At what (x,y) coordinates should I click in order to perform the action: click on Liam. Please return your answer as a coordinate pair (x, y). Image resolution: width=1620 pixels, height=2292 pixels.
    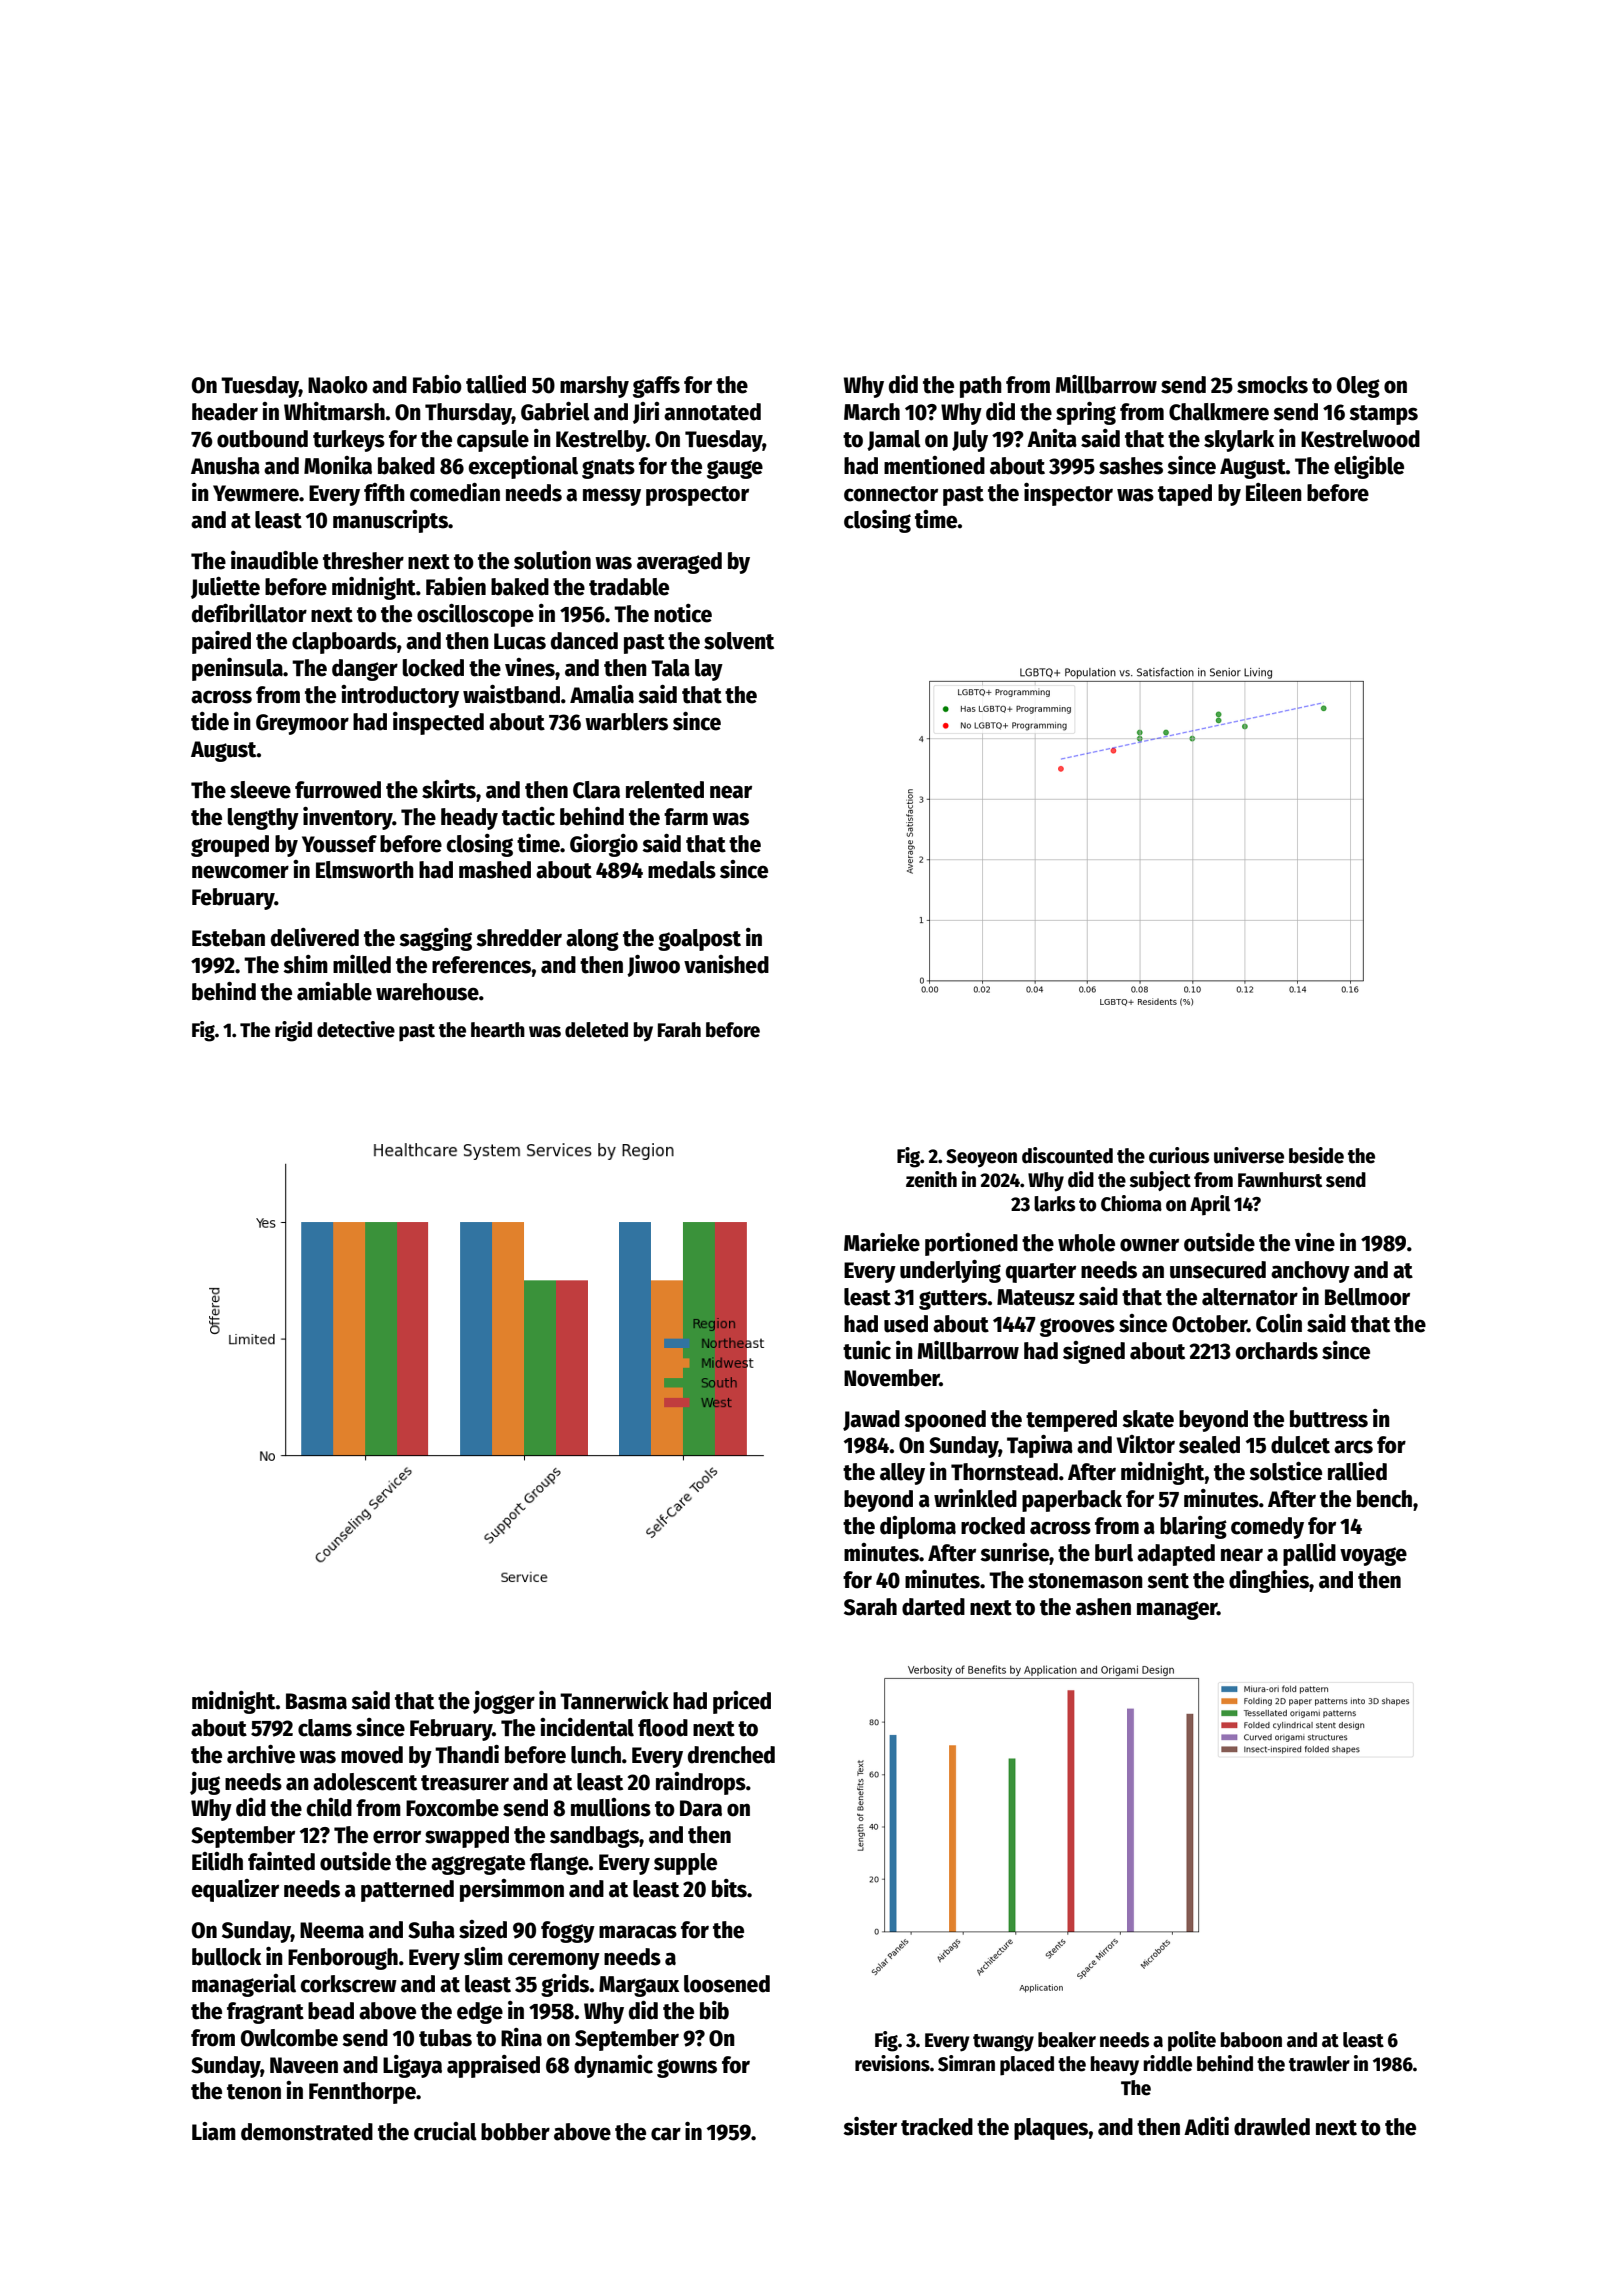
    Looking at the image, I should click on (214, 2131).
